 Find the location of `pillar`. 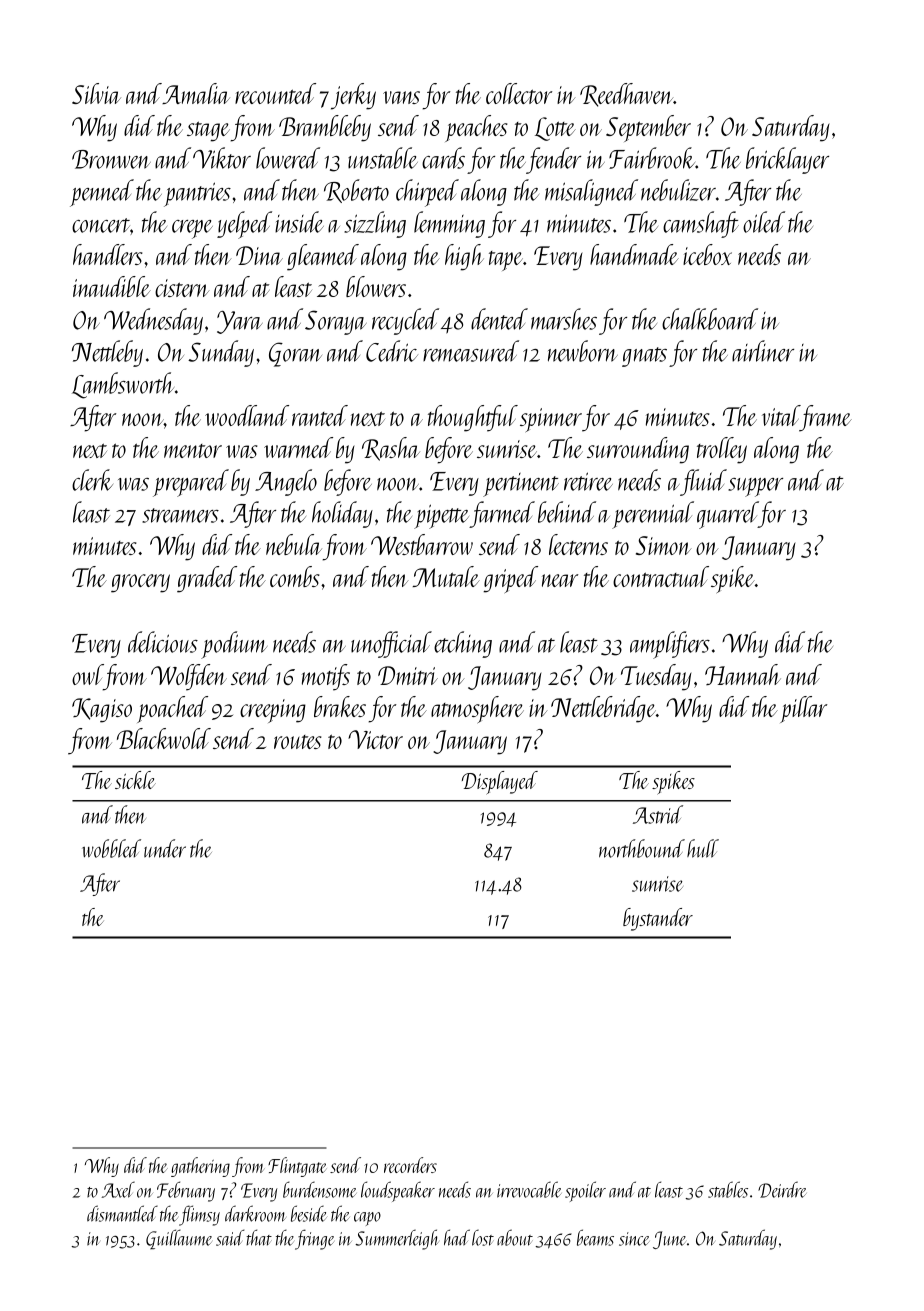

pillar is located at coordinates (803, 709).
